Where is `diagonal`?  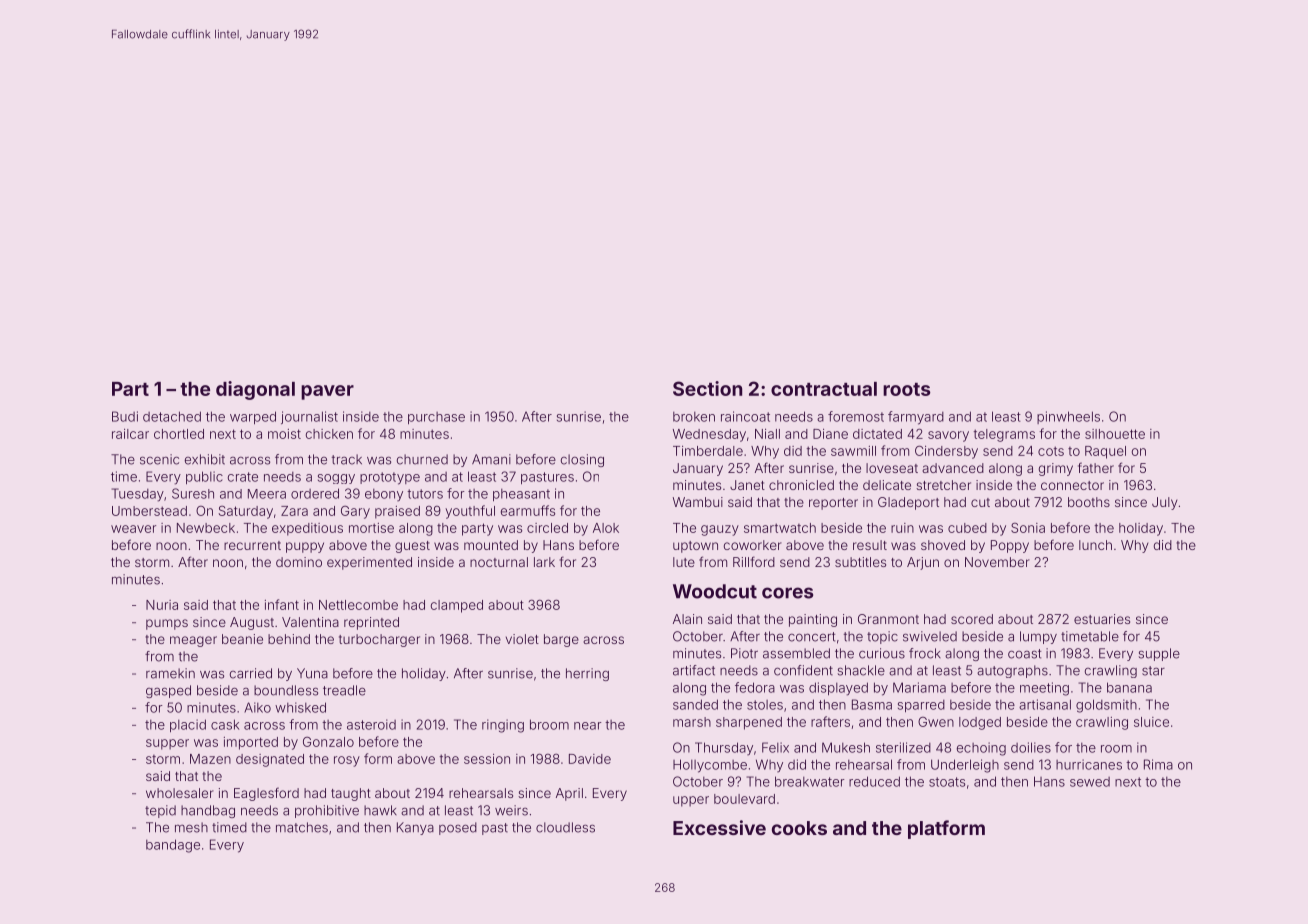
diagonal is located at coordinates (255, 390).
